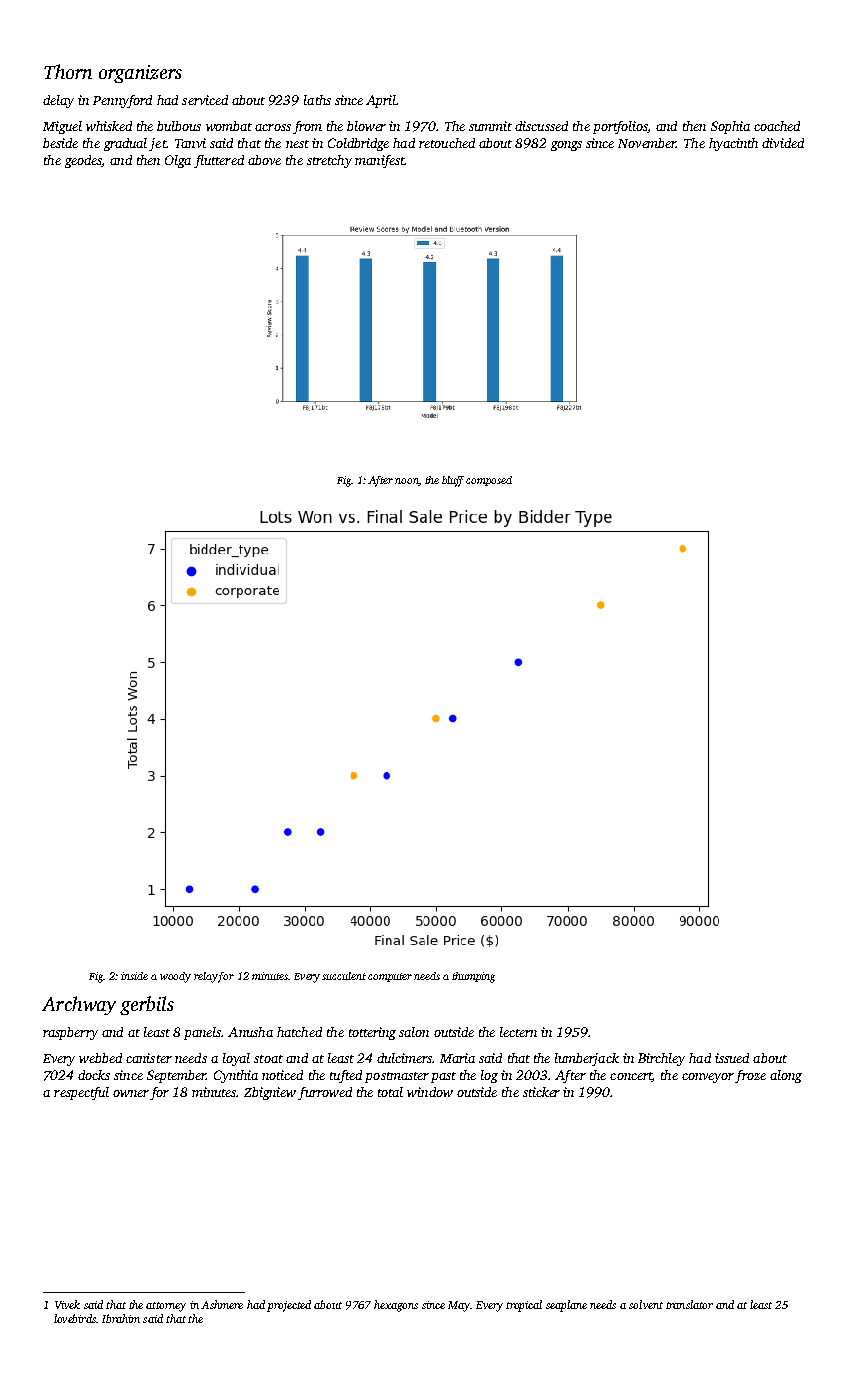  What do you see at coordinates (489, 481) in the screenshot?
I see `composed` at bounding box center [489, 481].
